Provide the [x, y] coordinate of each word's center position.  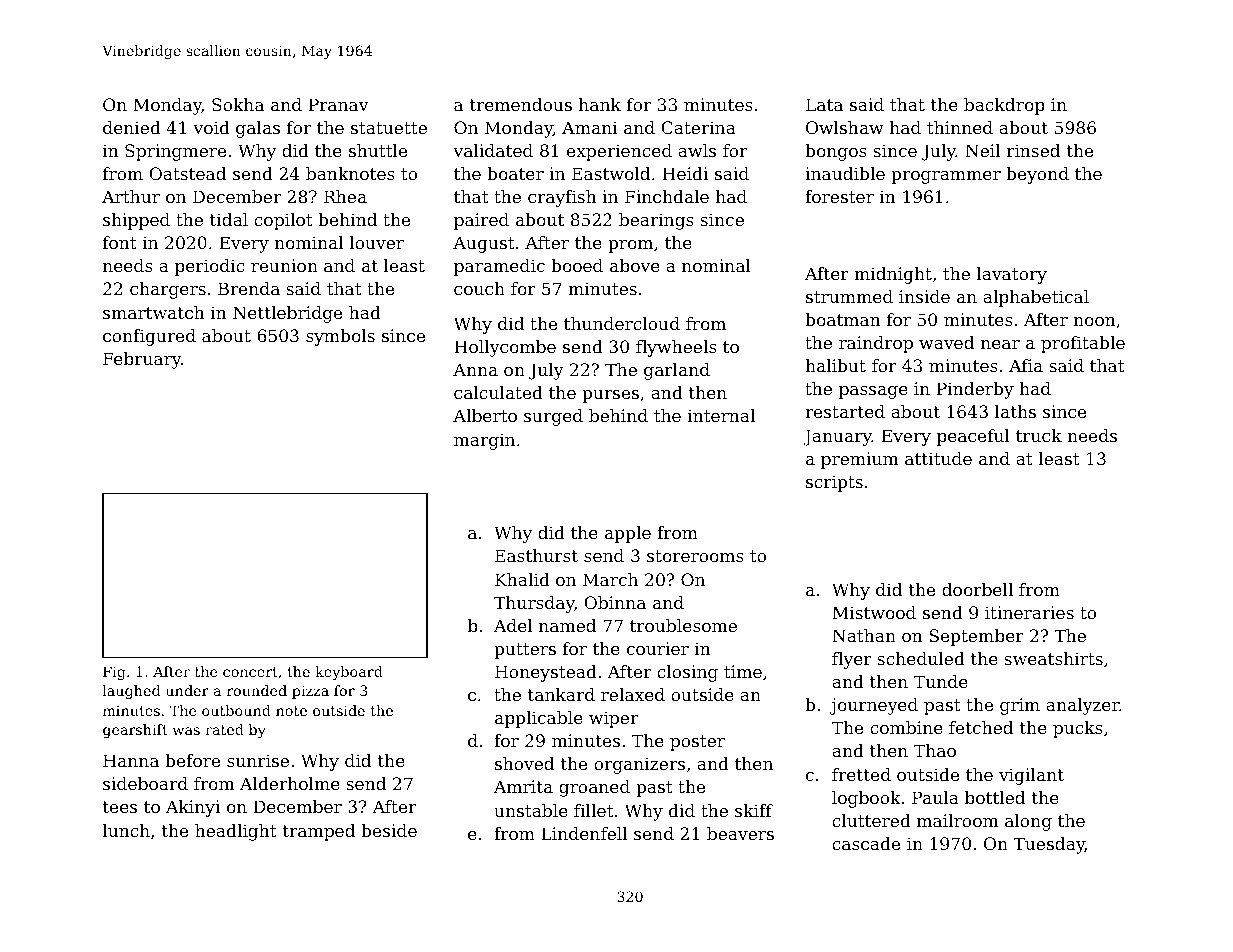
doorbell [977, 589]
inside [924, 296]
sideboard [145, 783]
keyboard [349, 673]
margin [484, 441]
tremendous [521, 104]
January [837, 437]
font [120, 242]
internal [721, 415]
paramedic [499, 267]
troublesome [683, 625]
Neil [982, 150]
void [211, 127]
